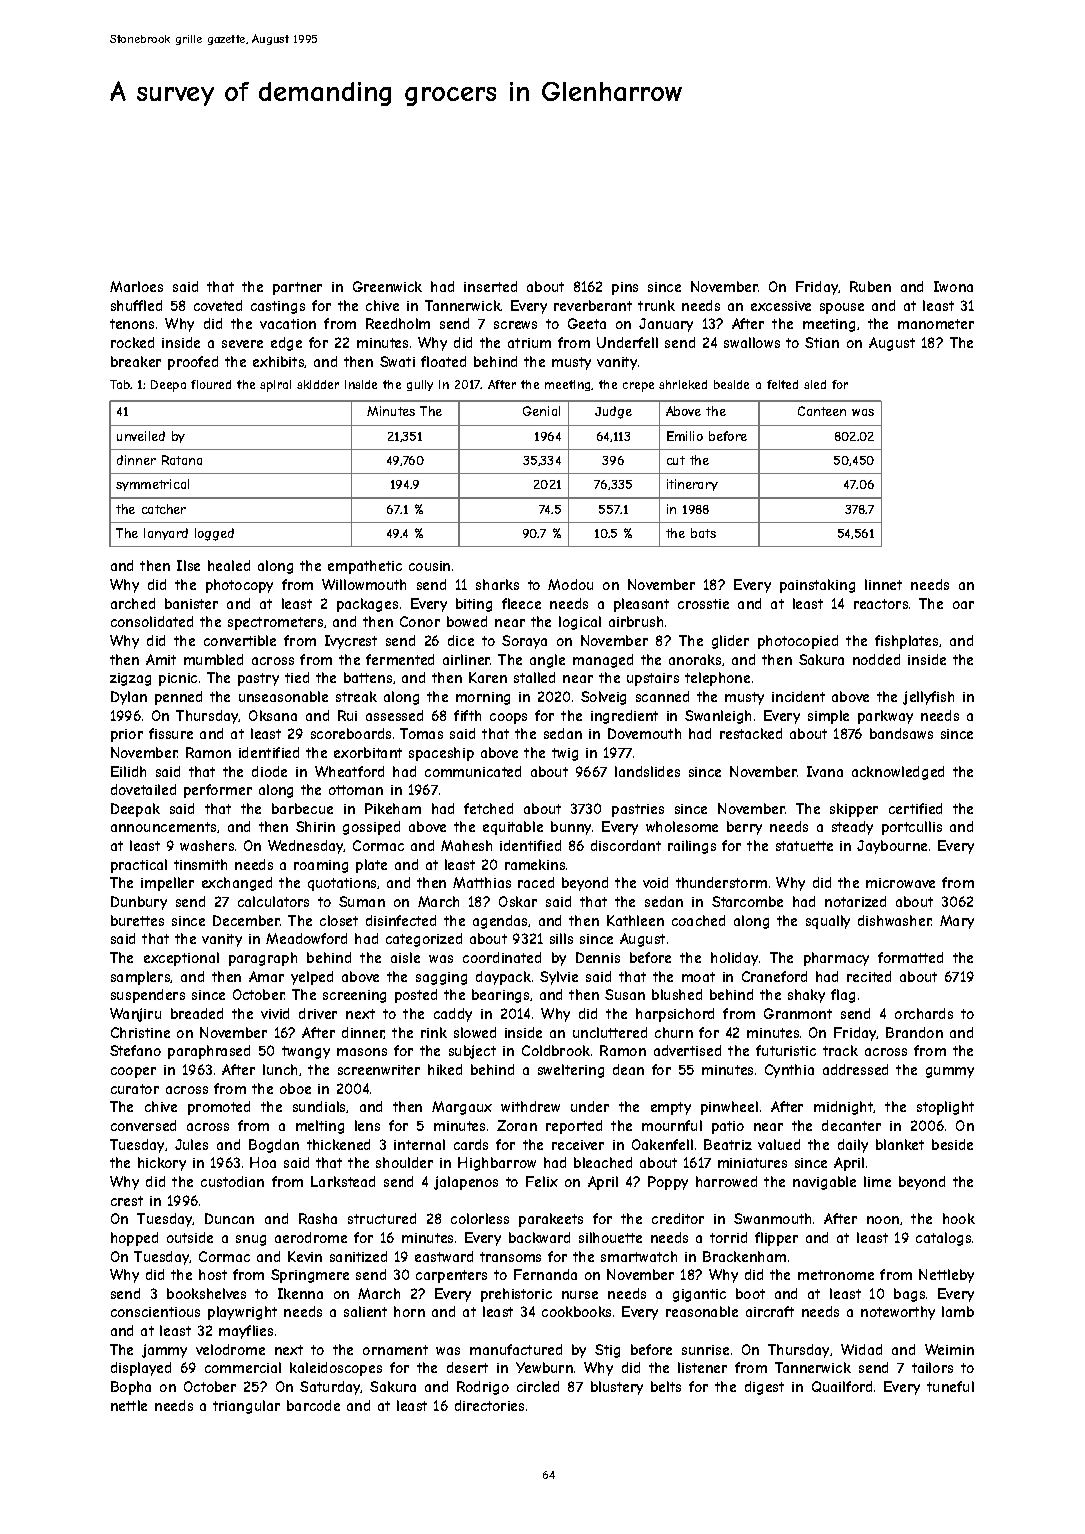 Image resolution: width=1085 pixels, height=1534 pixels. Describe the element at coordinates (318, 384) in the screenshot. I see `skidder` at that location.
